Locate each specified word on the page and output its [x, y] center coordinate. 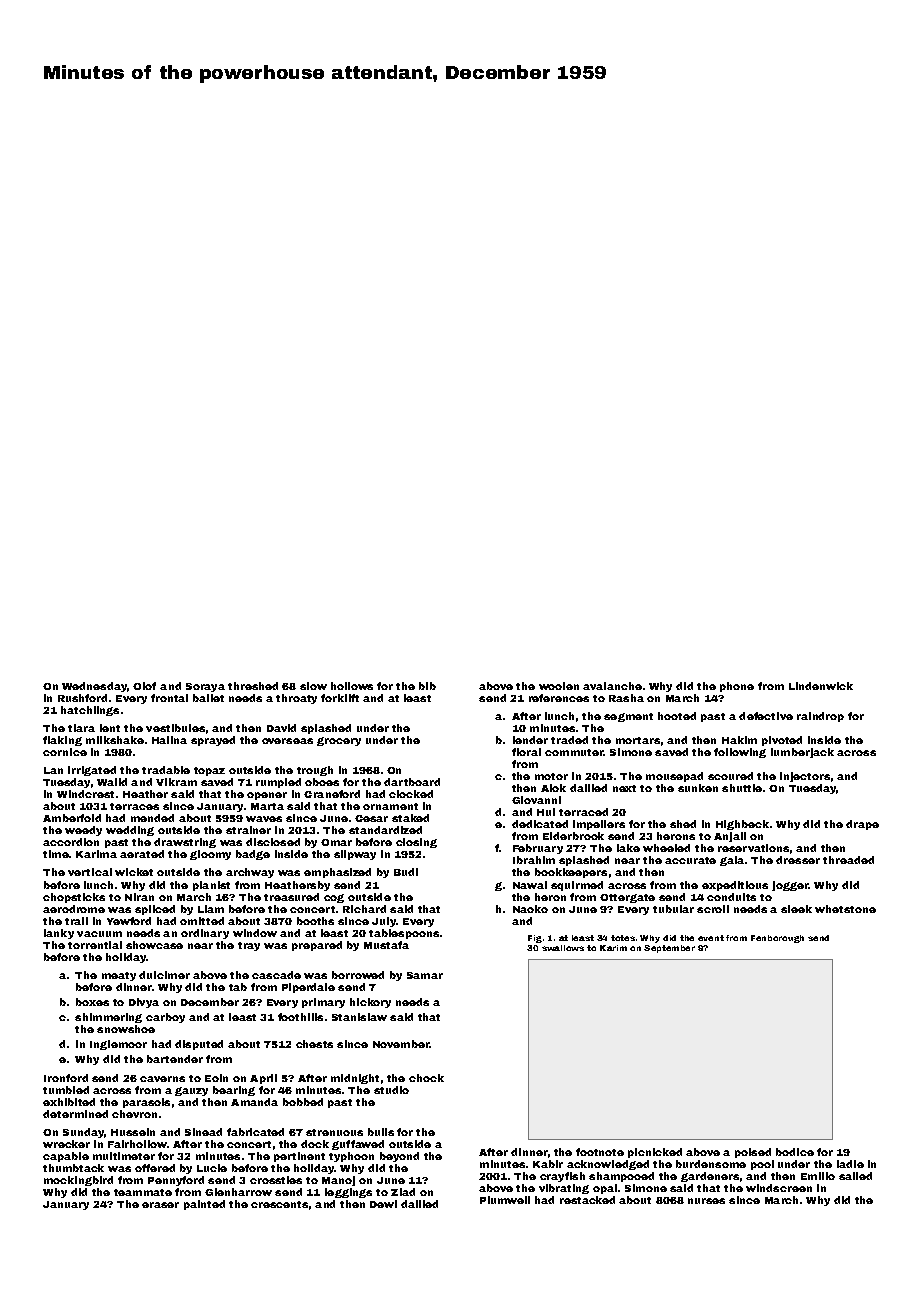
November [401, 1044]
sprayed [213, 741]
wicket [134, 872]
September [669, 949]
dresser [798, 860]
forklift [340, 698]
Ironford [66, 1078]
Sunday [83, 1133]
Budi [406, 872]
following [740, 753]
